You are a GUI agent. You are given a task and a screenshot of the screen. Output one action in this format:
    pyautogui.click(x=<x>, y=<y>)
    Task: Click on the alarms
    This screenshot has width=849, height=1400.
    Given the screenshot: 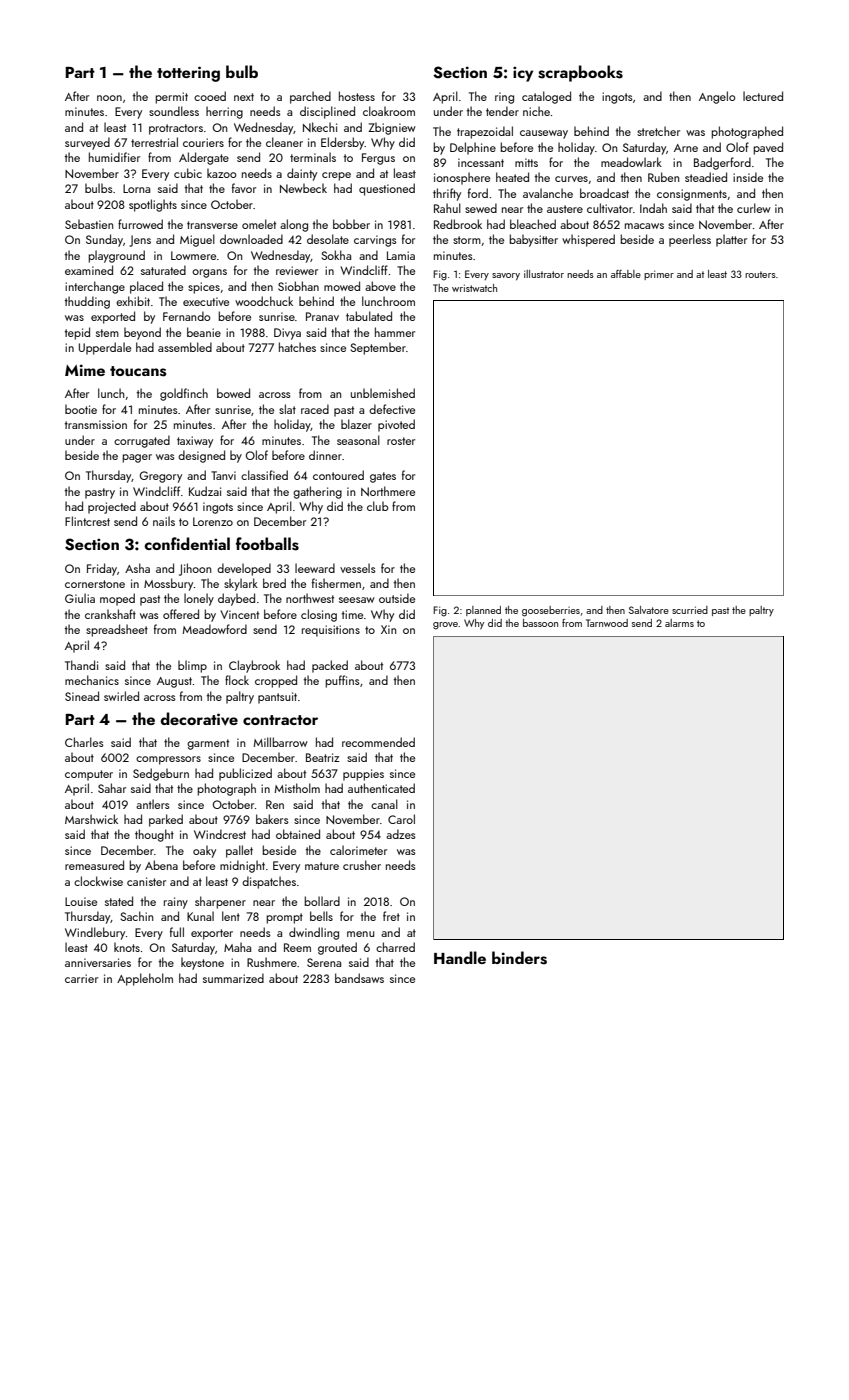 What is the action you would take?
    pyautogui.click(x=679, y=623)
